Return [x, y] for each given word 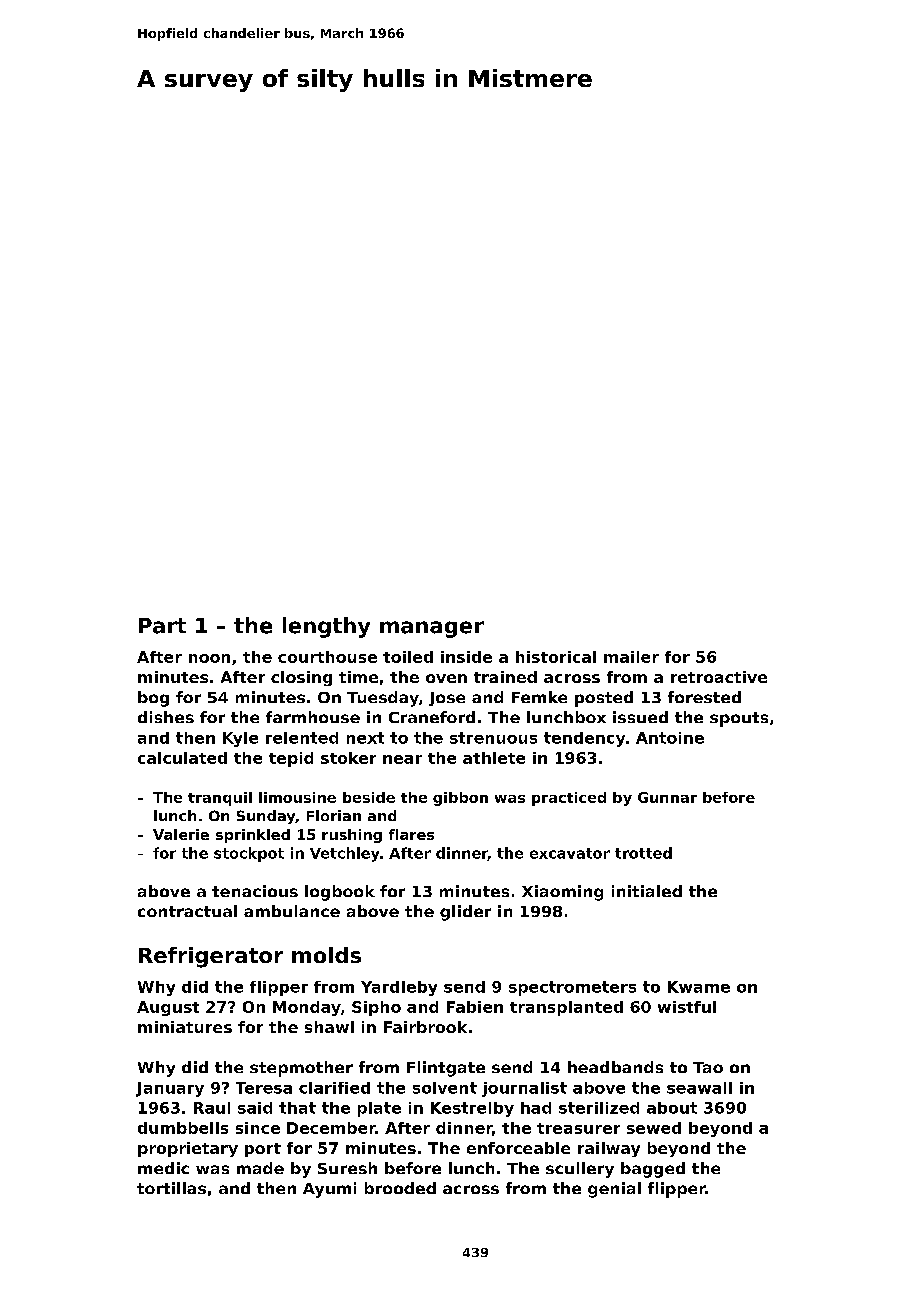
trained [505, 677]
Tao [708, 1067]
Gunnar [667, 797]
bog [153, 699]
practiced [569, 799]
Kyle [240, 739]
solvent [445, 1088]
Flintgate [446, 1069]
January [170, 1089]
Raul [212, 1108]
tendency [584, 739]
